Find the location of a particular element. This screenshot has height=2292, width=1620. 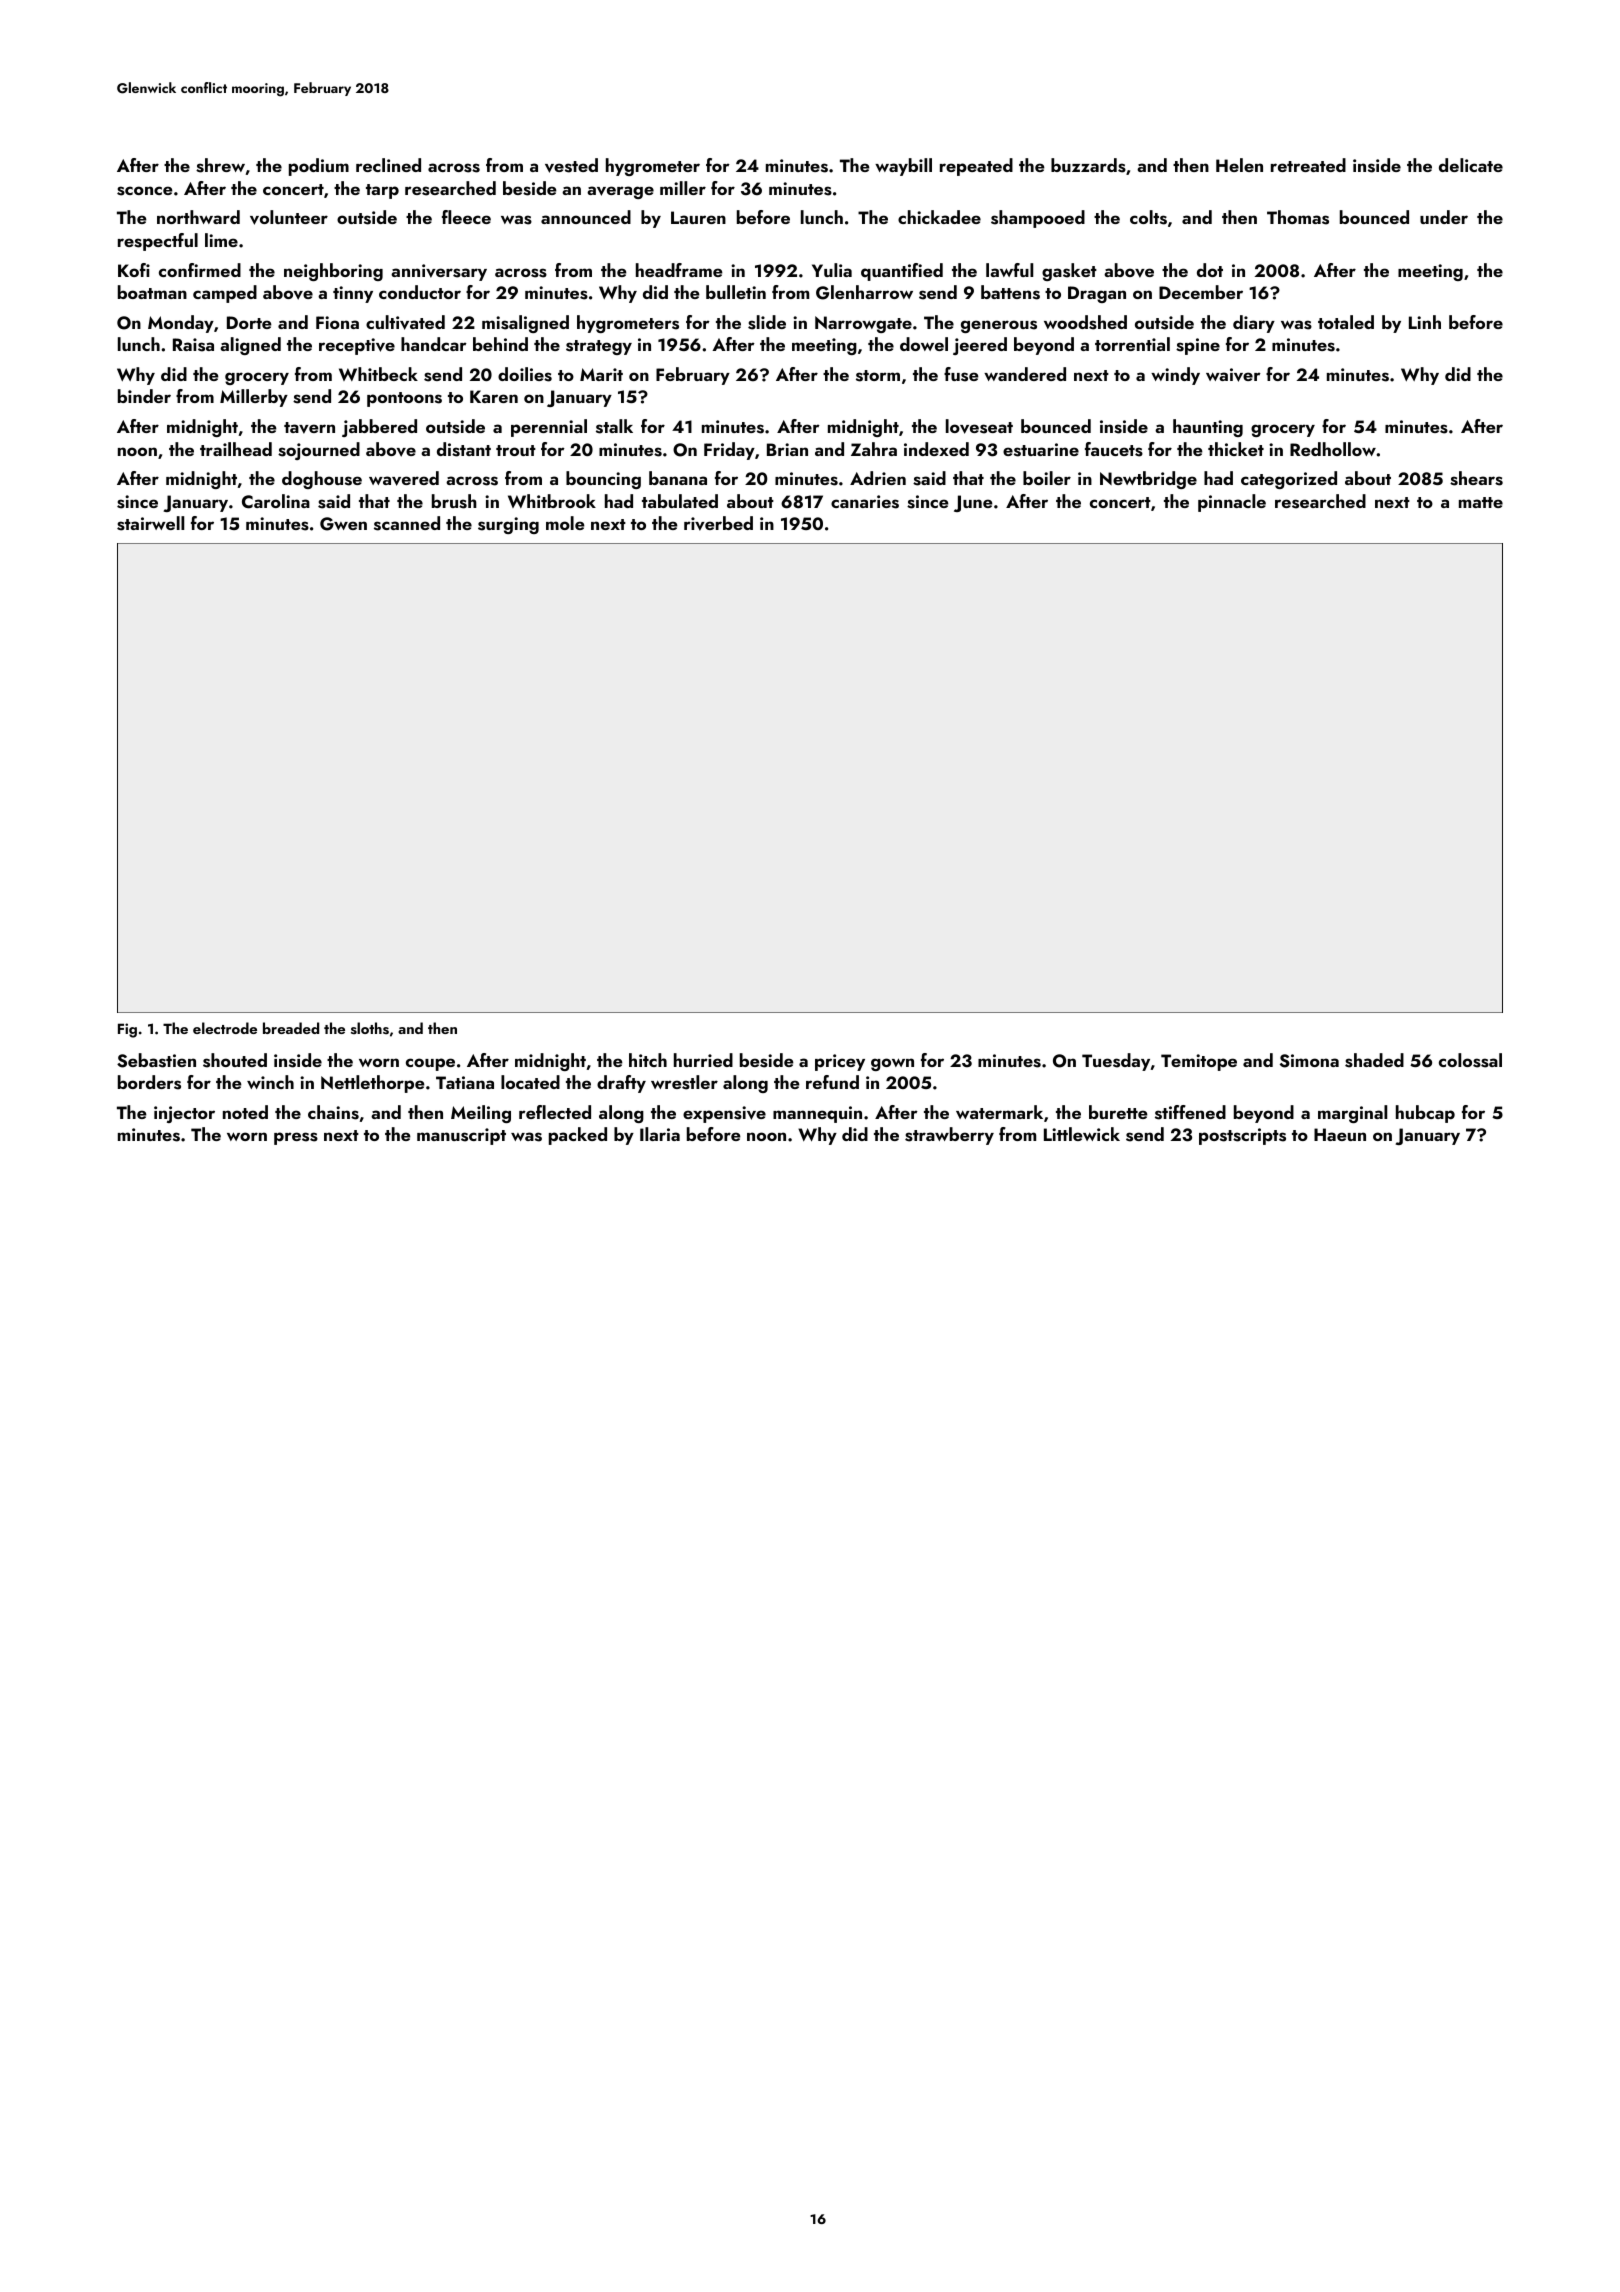

anniversary is located at coordinates (439, 272).
